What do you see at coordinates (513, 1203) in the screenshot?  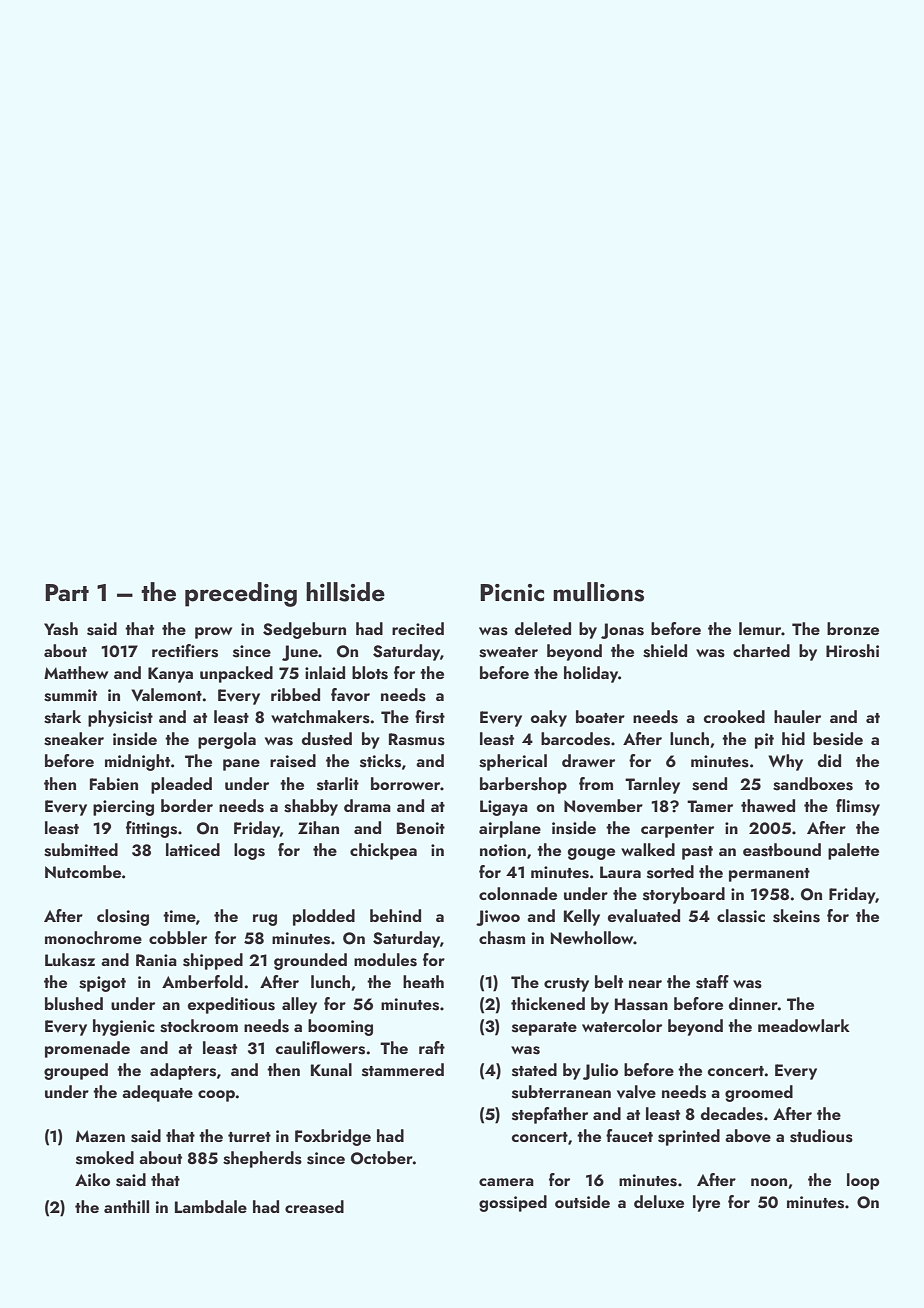 I see `gossiped` at bounding box center [513, 1203].
